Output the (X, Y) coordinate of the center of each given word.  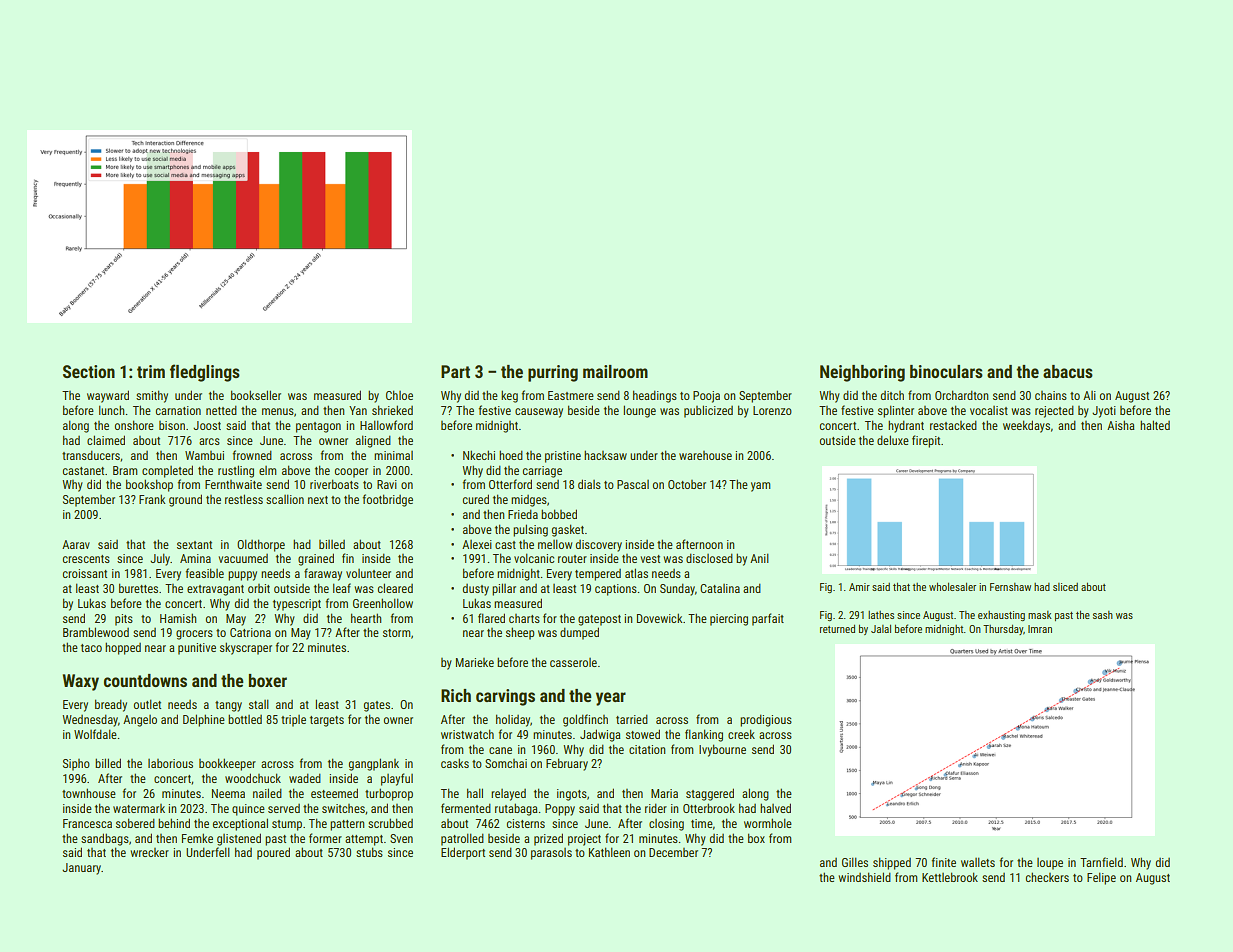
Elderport (463, 853)
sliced (1065, 587)
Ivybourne (722, 750)
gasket (568, 530)
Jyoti (1104, 412)
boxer (268, 680)
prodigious (766, 720)
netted (221, 410)
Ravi (387, 484)
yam (760, 487)
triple (293, 721)
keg (509, 396)
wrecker (149, 852)
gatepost (599, 620)
